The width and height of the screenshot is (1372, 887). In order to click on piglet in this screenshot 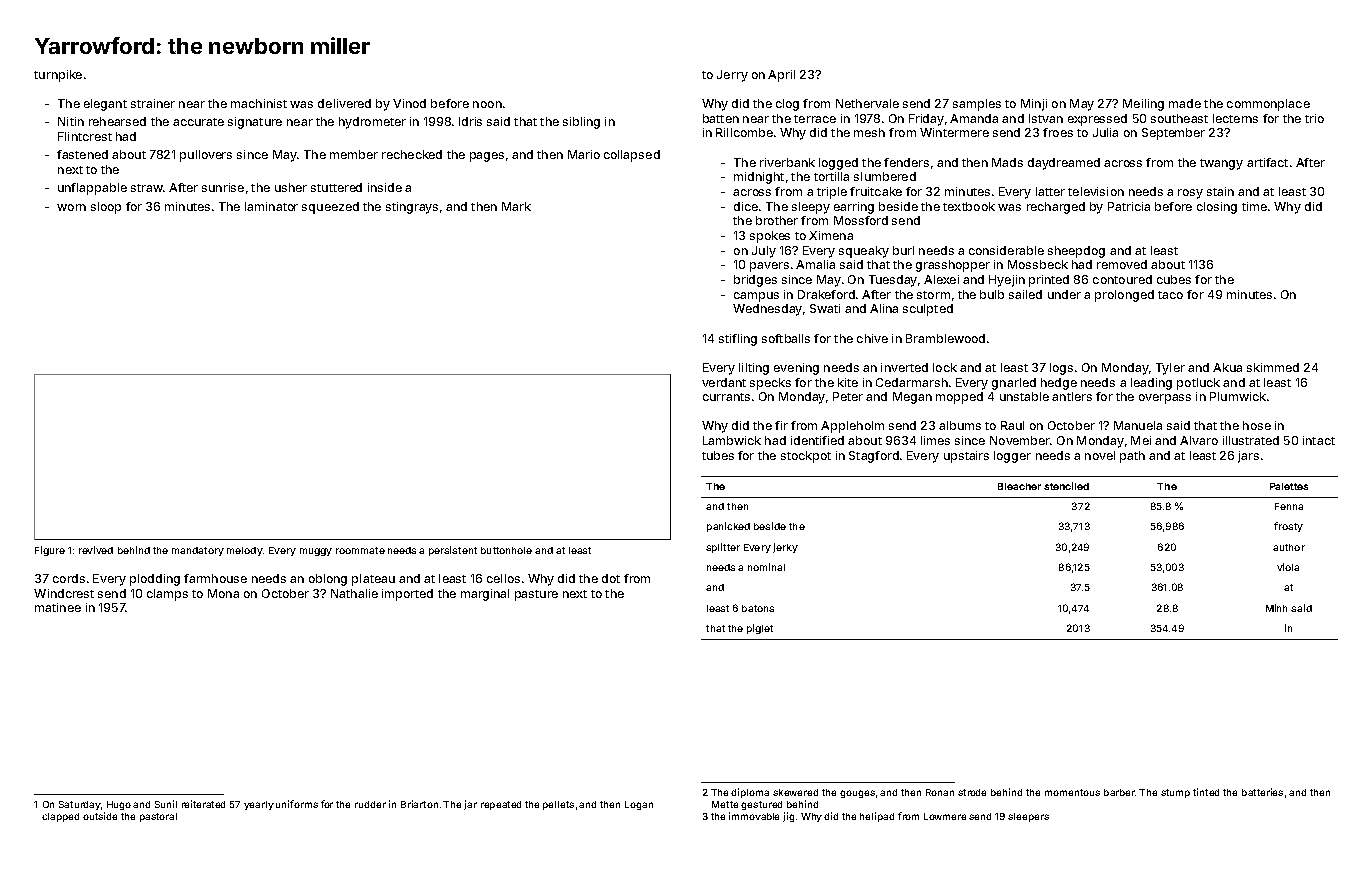, I will do `click(760, 629)`.
